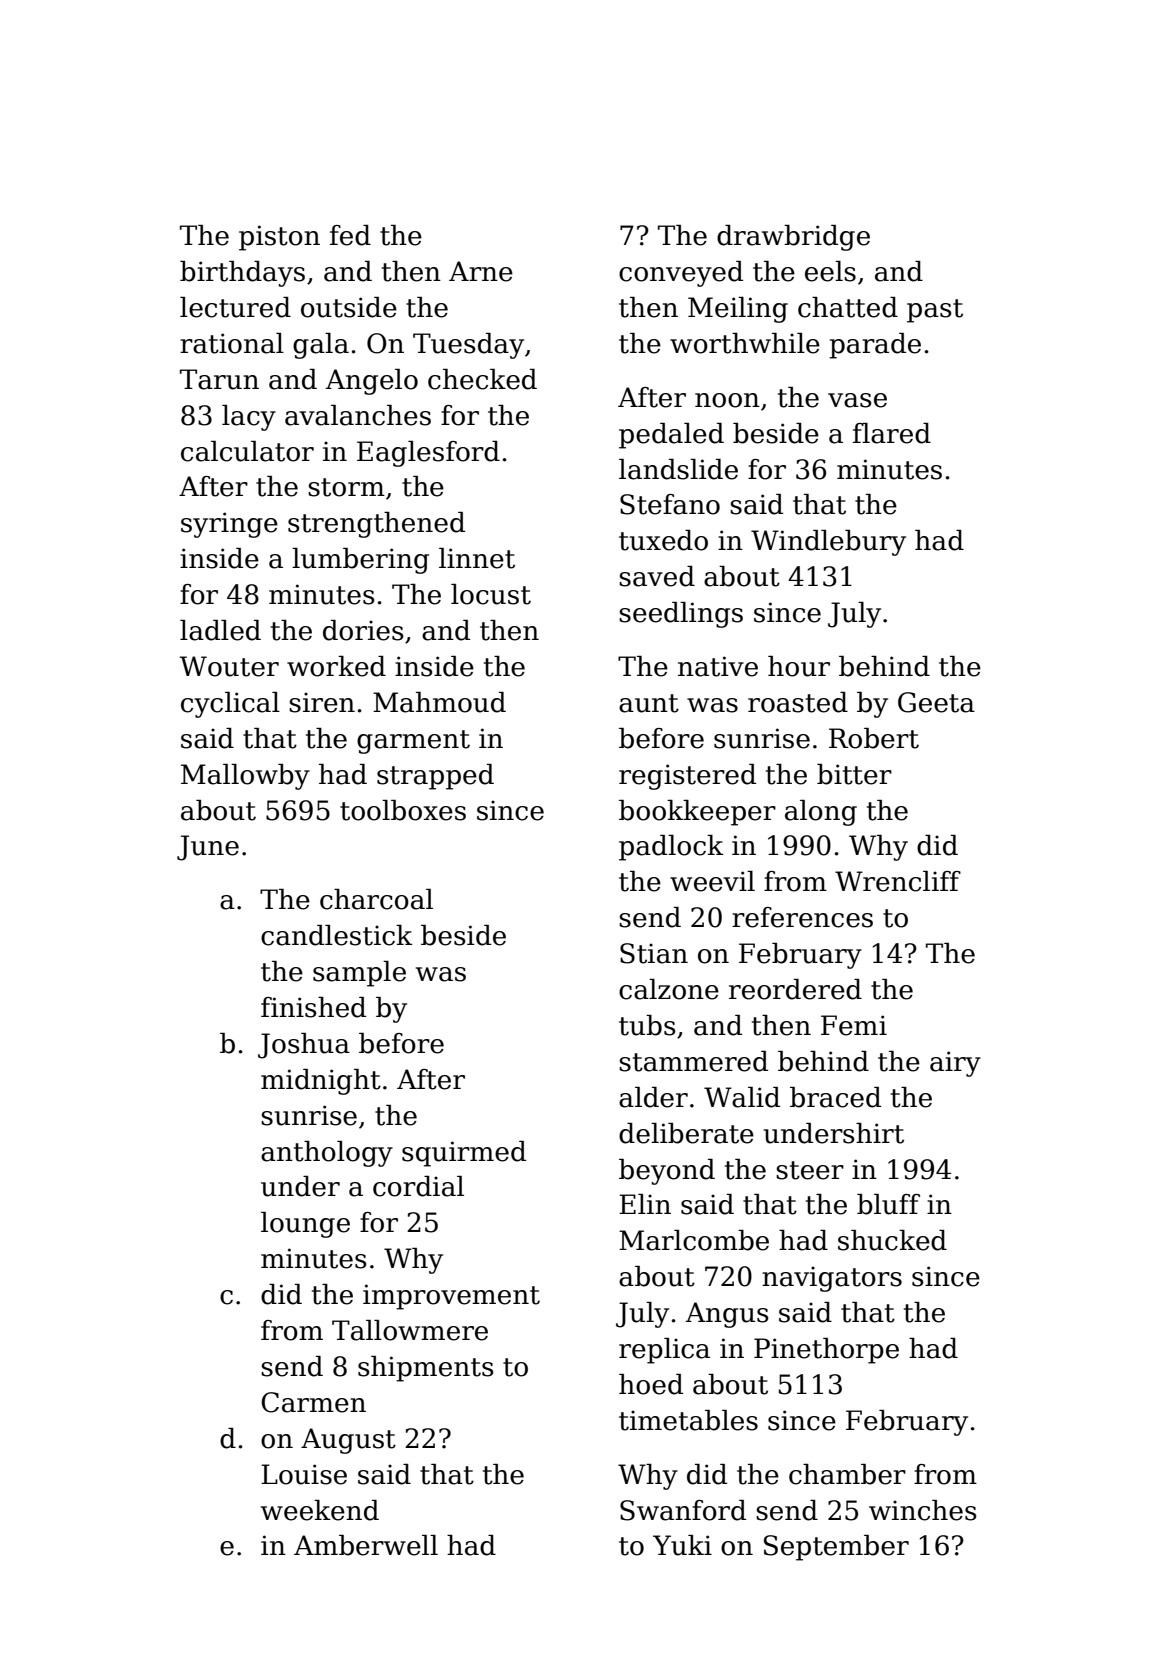 This screenshot has height=1654, width=1165. What do you see at coordinates (435, 777) in the screenshot?
I see `strapped` at bounding box center [435, 777].
